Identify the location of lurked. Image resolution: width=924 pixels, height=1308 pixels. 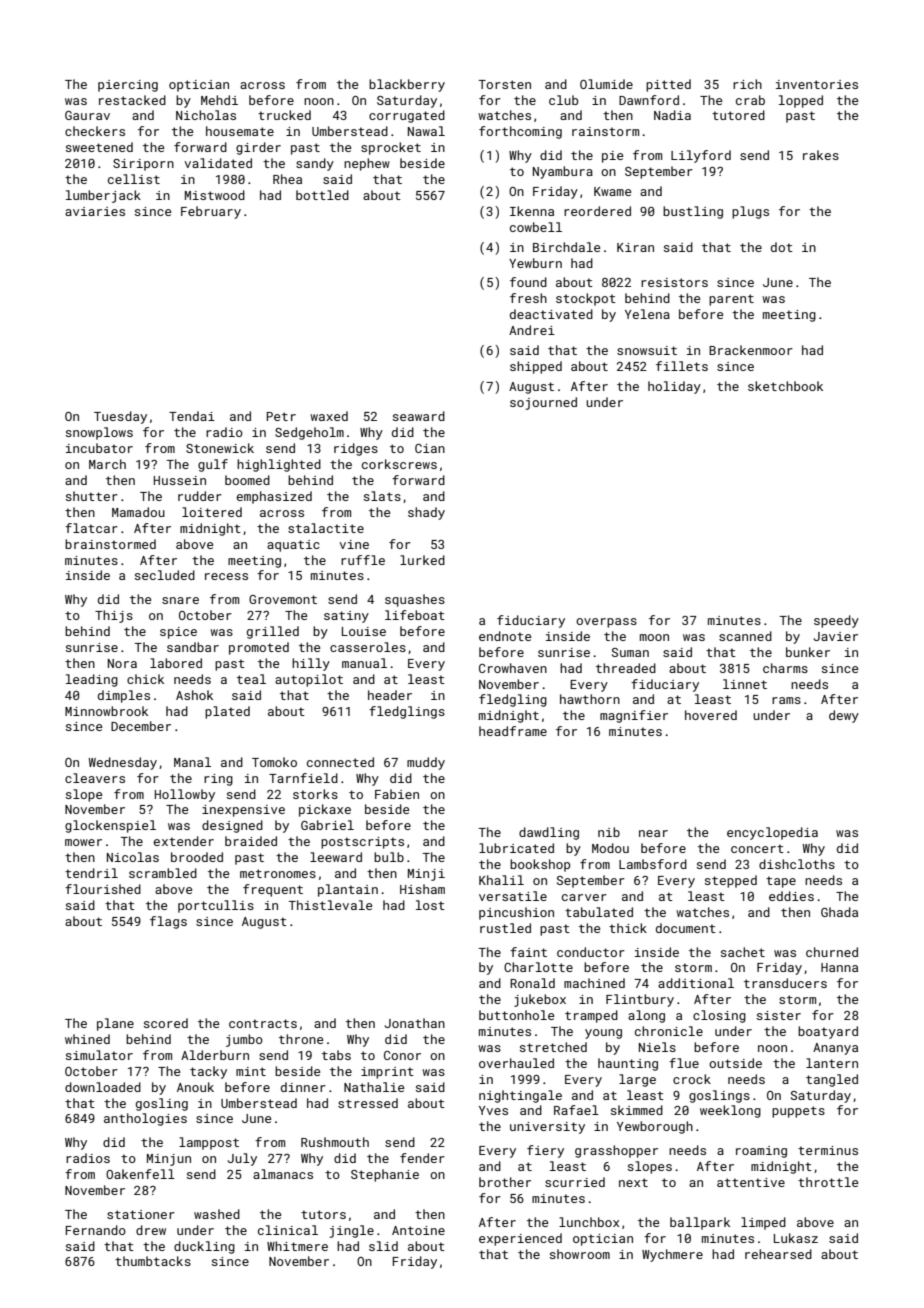
(422, 560).
